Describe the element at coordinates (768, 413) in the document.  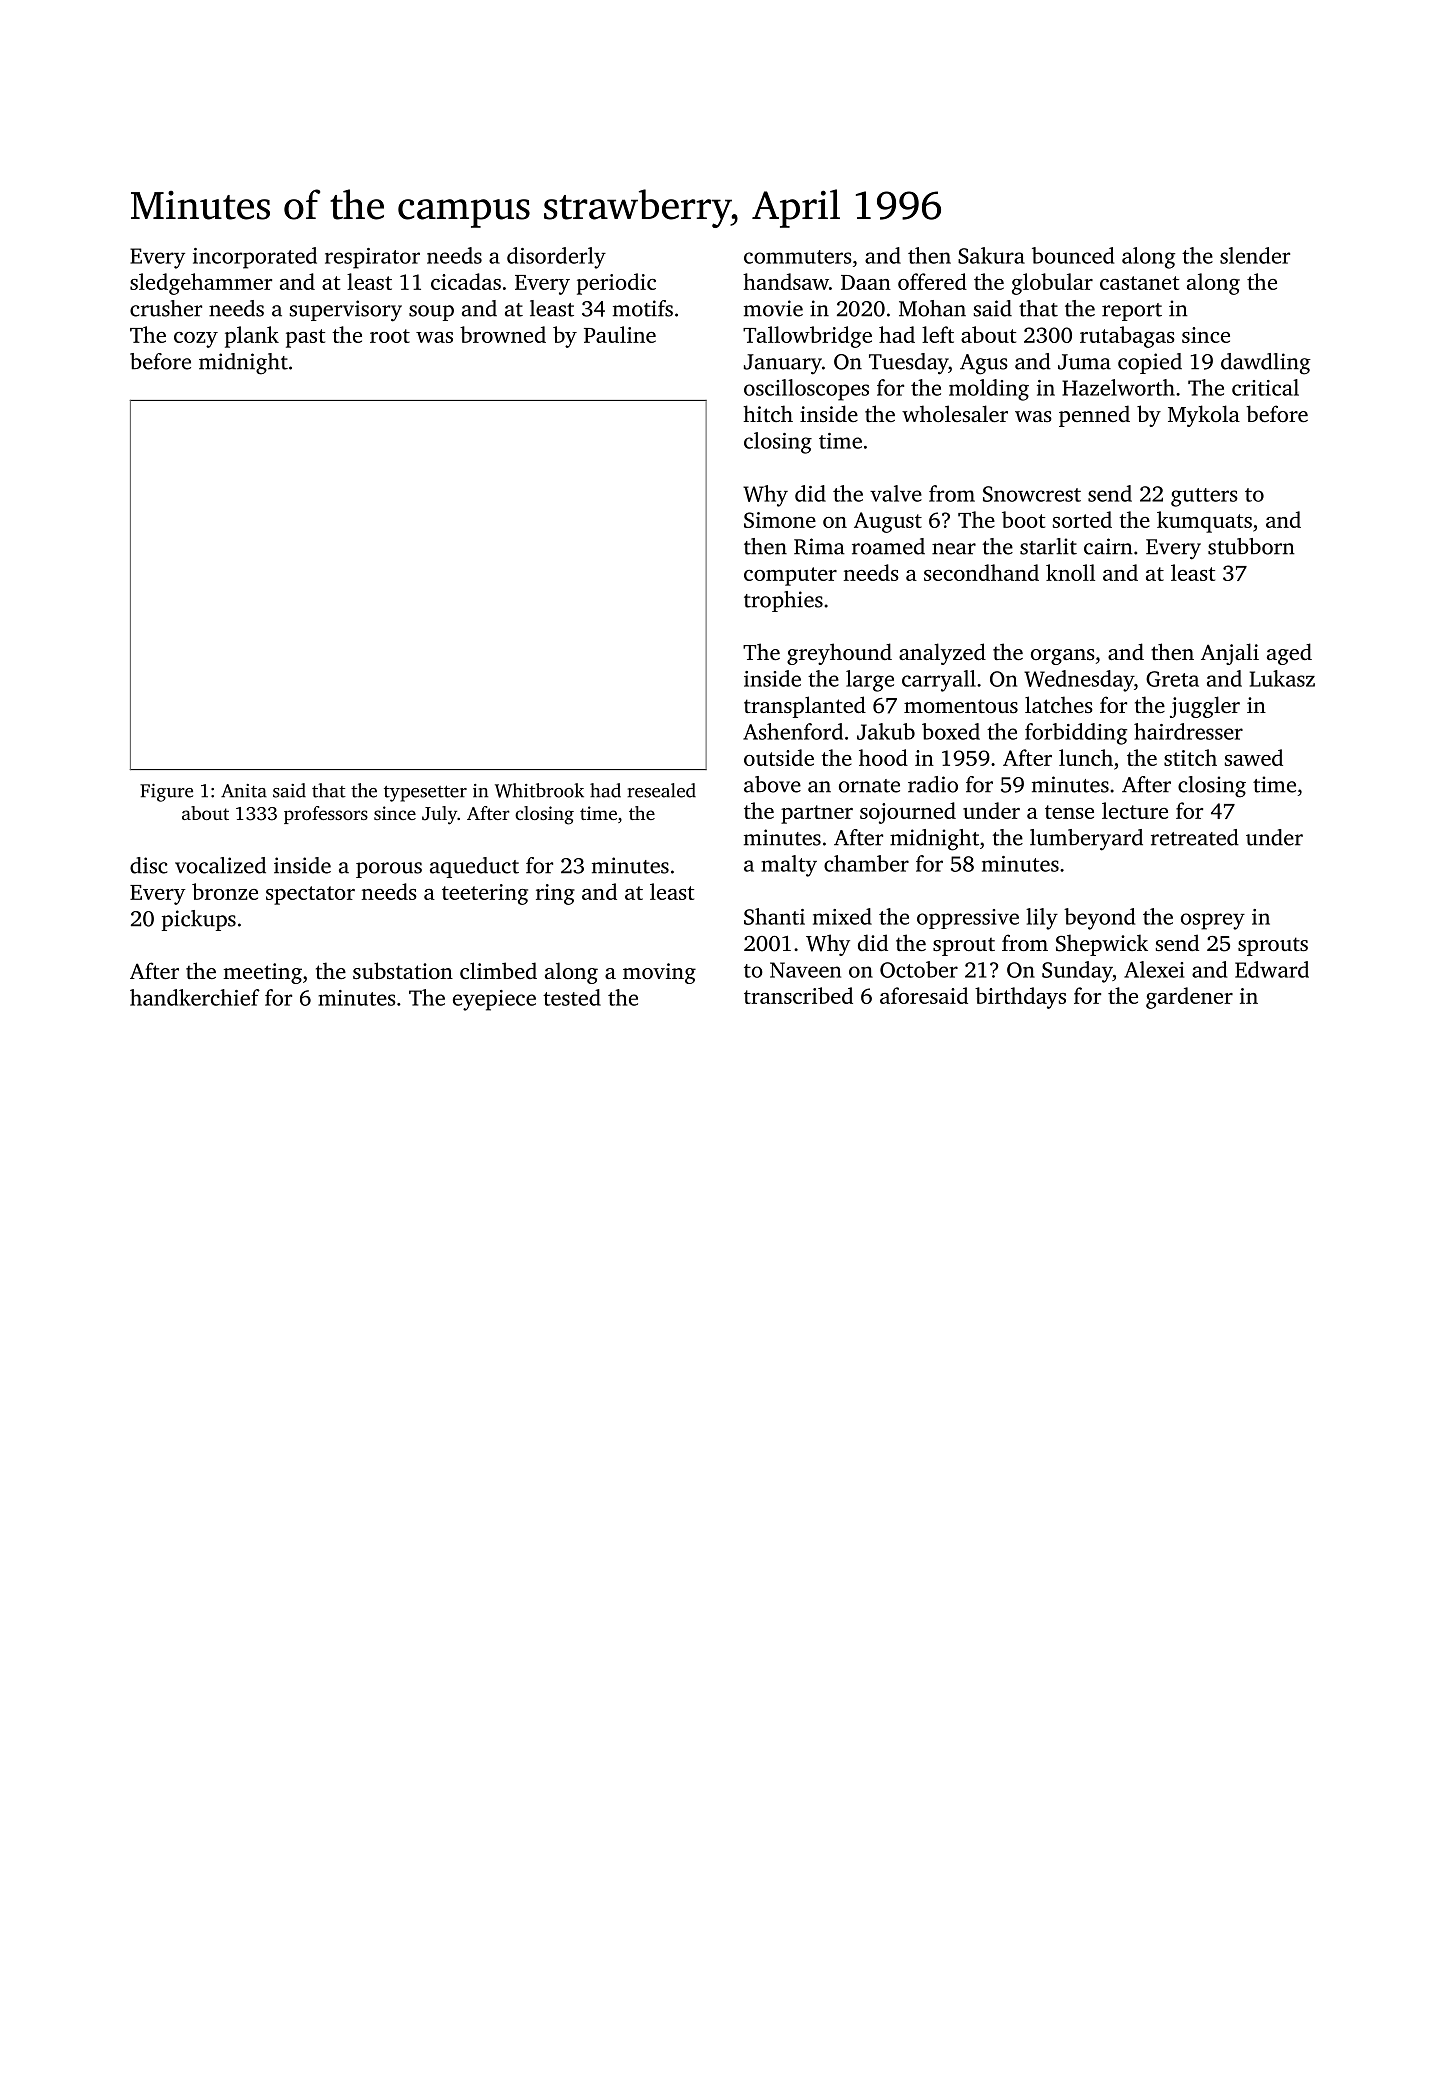
I see `hitch` at that location.
